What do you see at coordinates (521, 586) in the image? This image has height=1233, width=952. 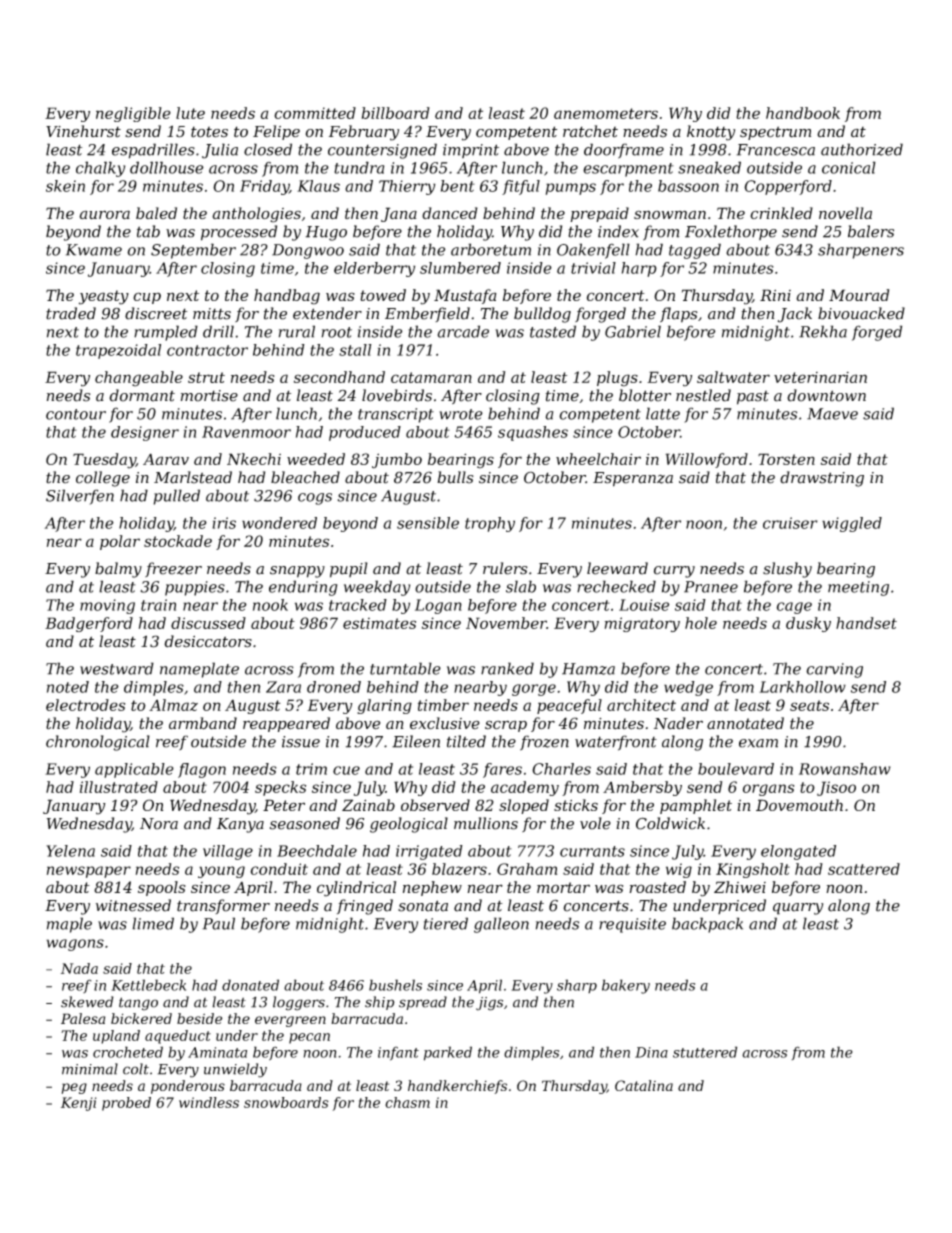 I see `slab` at bounding box center [521, 586].
